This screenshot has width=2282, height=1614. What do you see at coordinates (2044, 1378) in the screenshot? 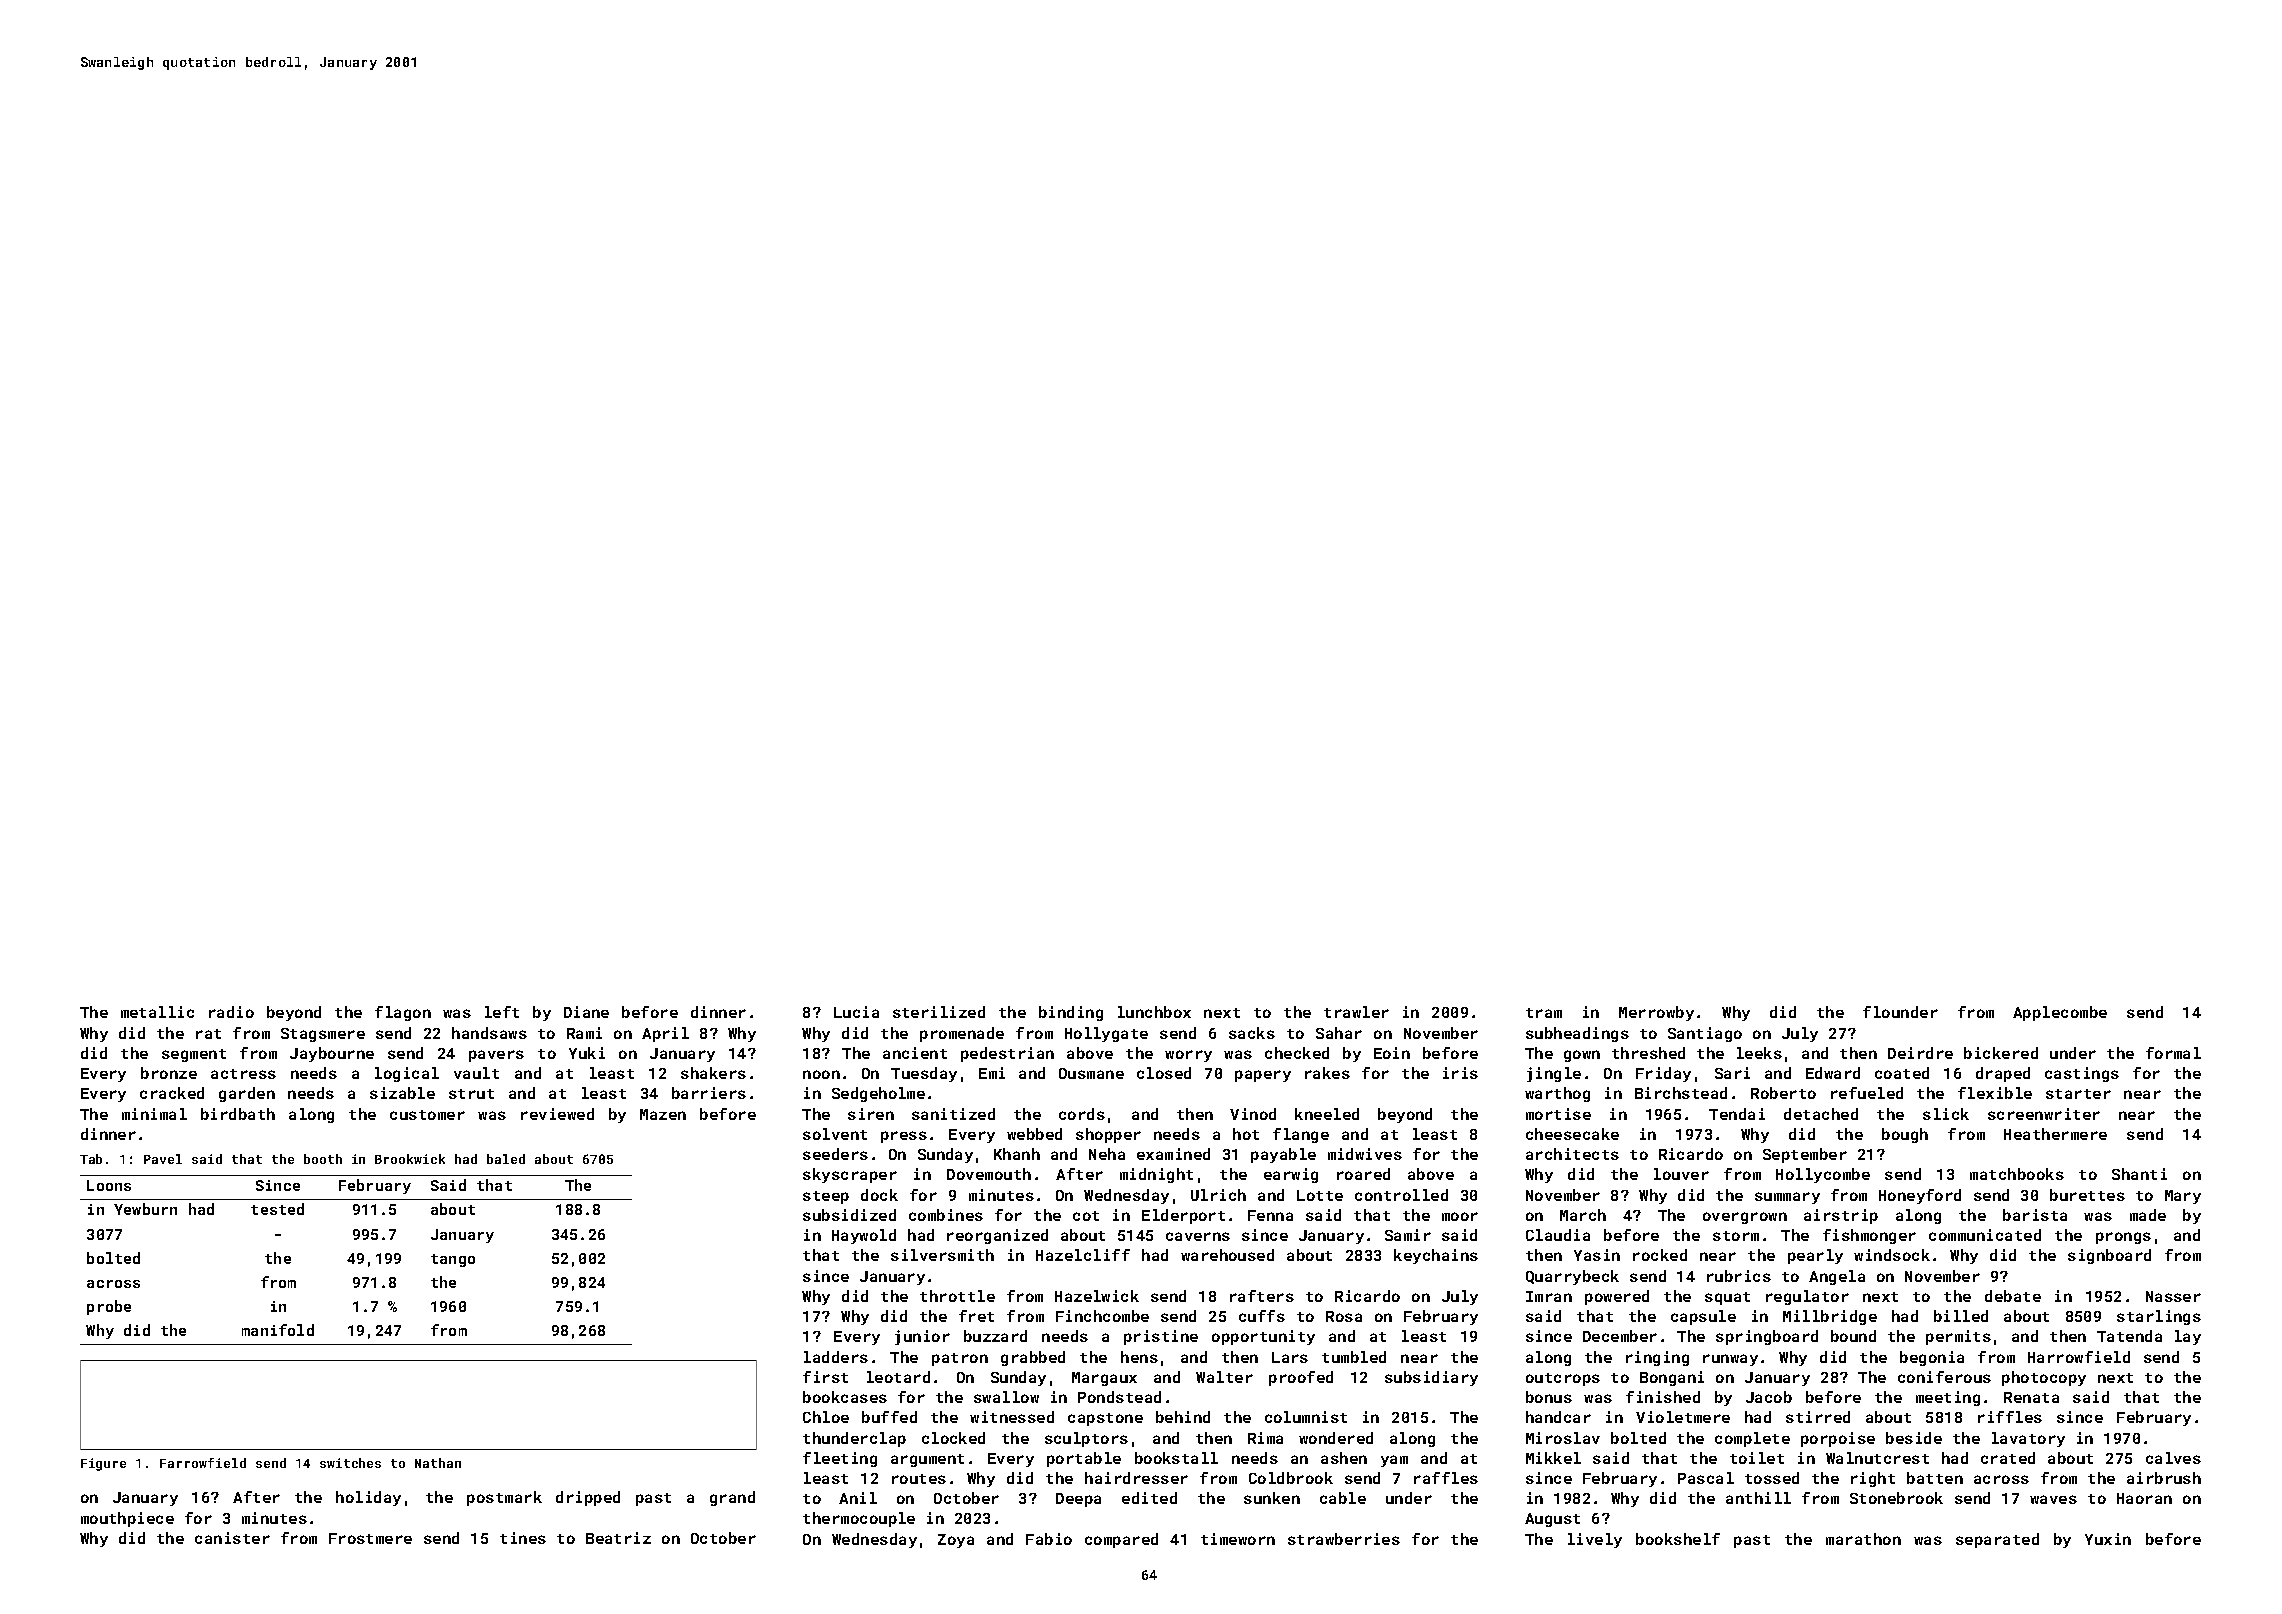
I see `photocopy` at bounding box center [2044, 1378].
